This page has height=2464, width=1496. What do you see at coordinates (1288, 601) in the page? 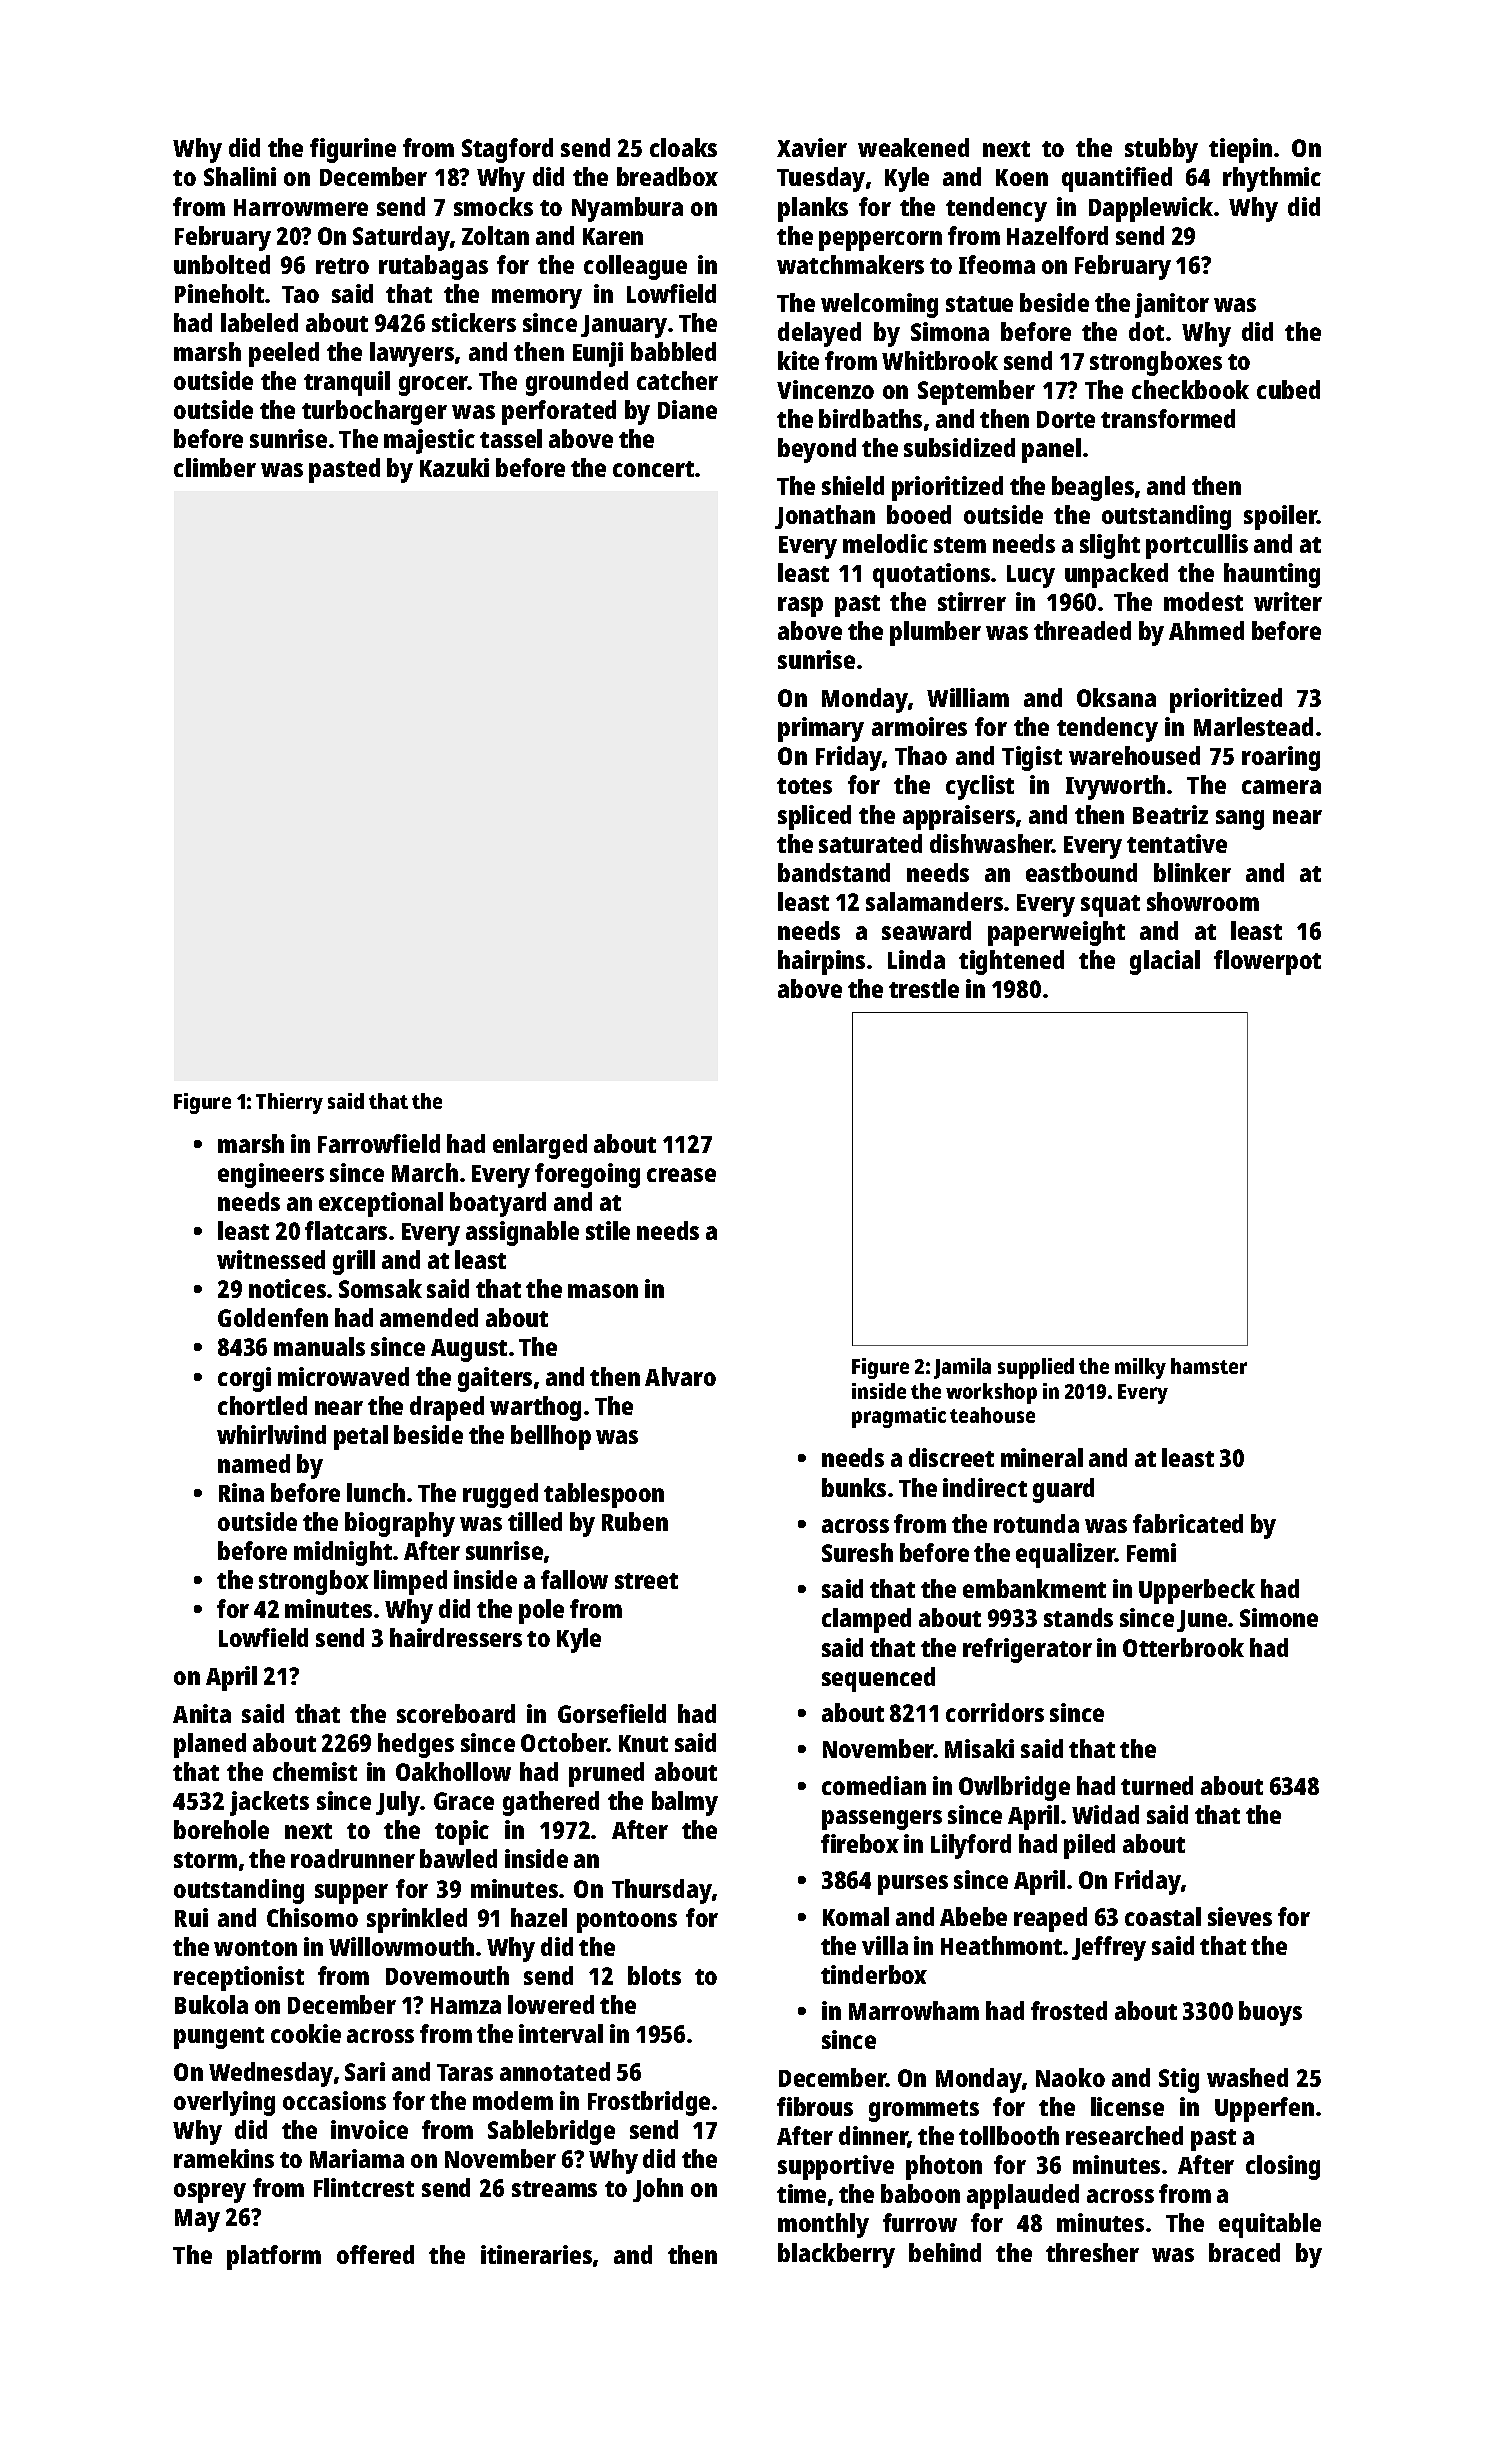
I see `writer` at bounding box center [1288, 601].
